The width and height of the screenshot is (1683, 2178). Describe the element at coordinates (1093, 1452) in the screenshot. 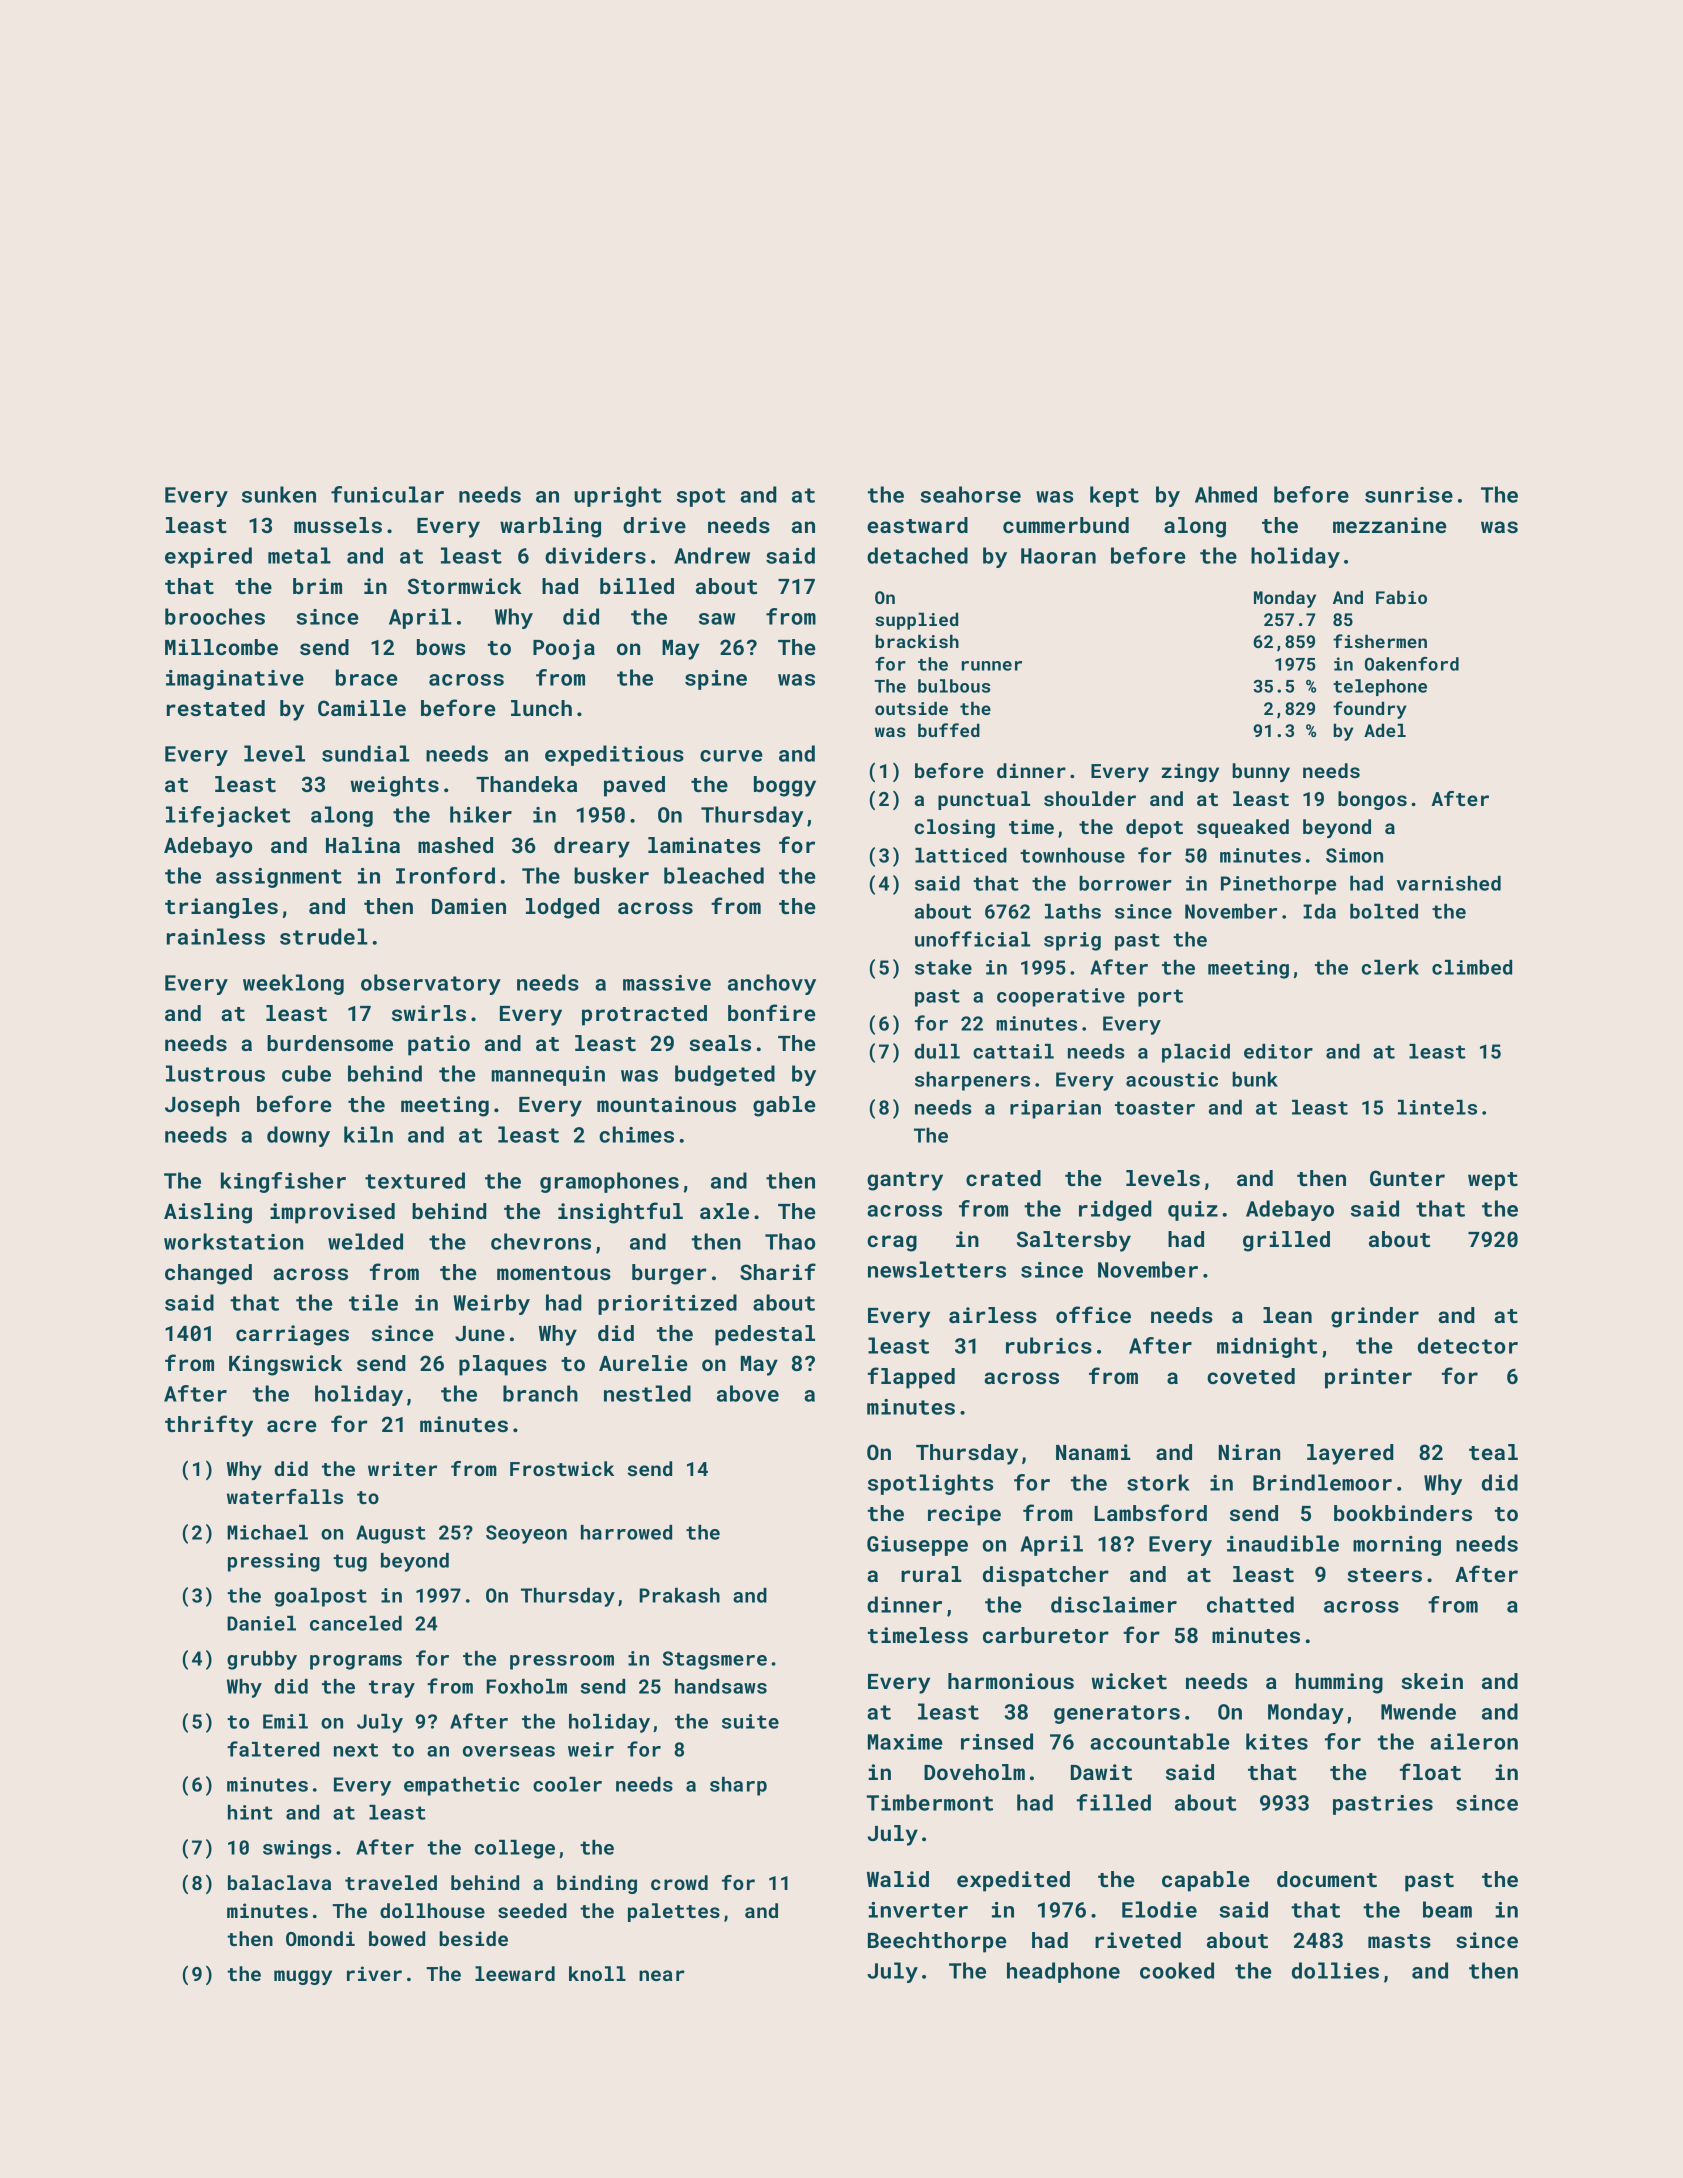

I see `Nanami` at that location.
